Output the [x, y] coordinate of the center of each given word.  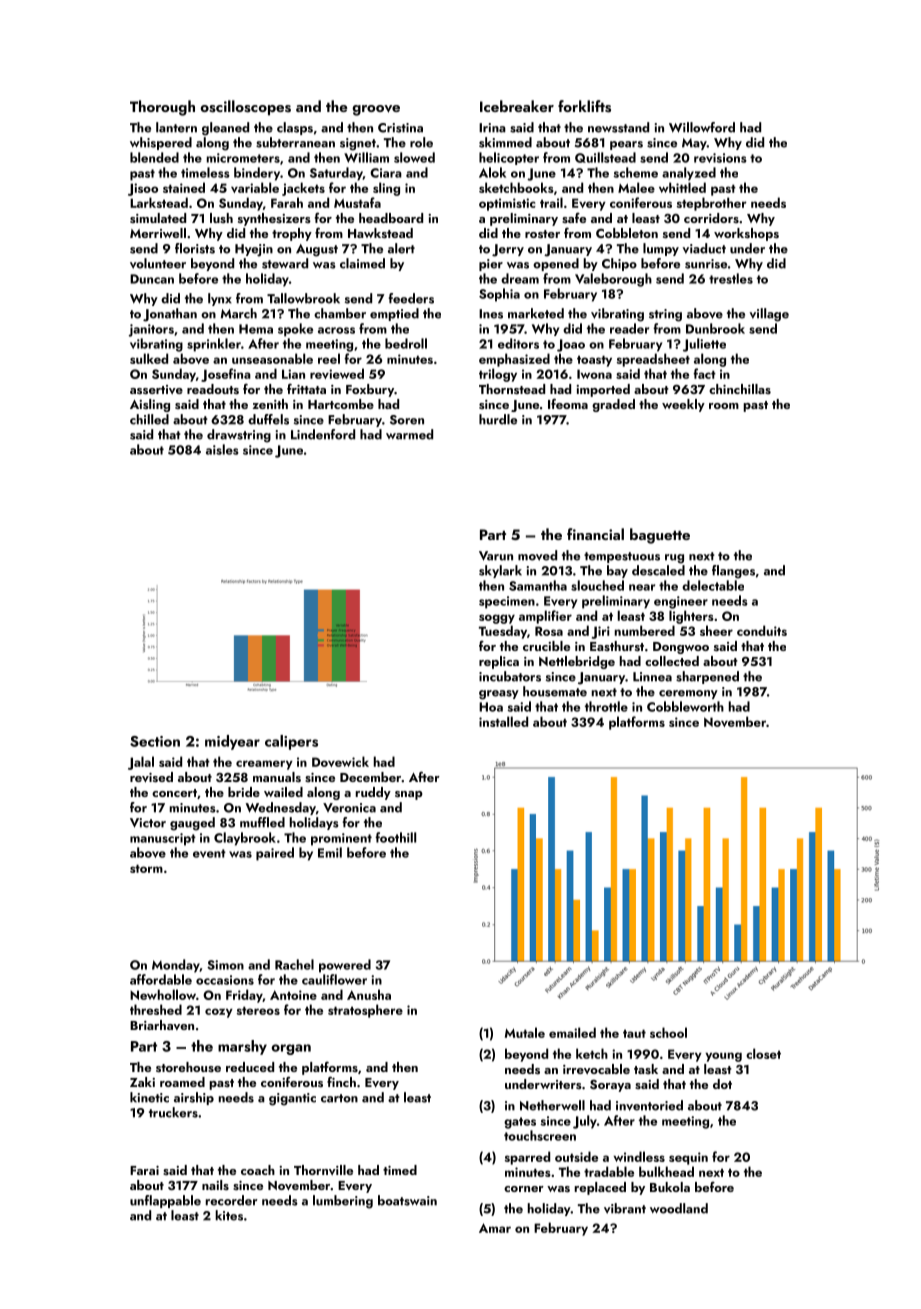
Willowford [702, 127]
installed [503, 721]
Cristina [400, 128]
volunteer [158, 263]
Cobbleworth [685, 706]
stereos [258, 1010]
